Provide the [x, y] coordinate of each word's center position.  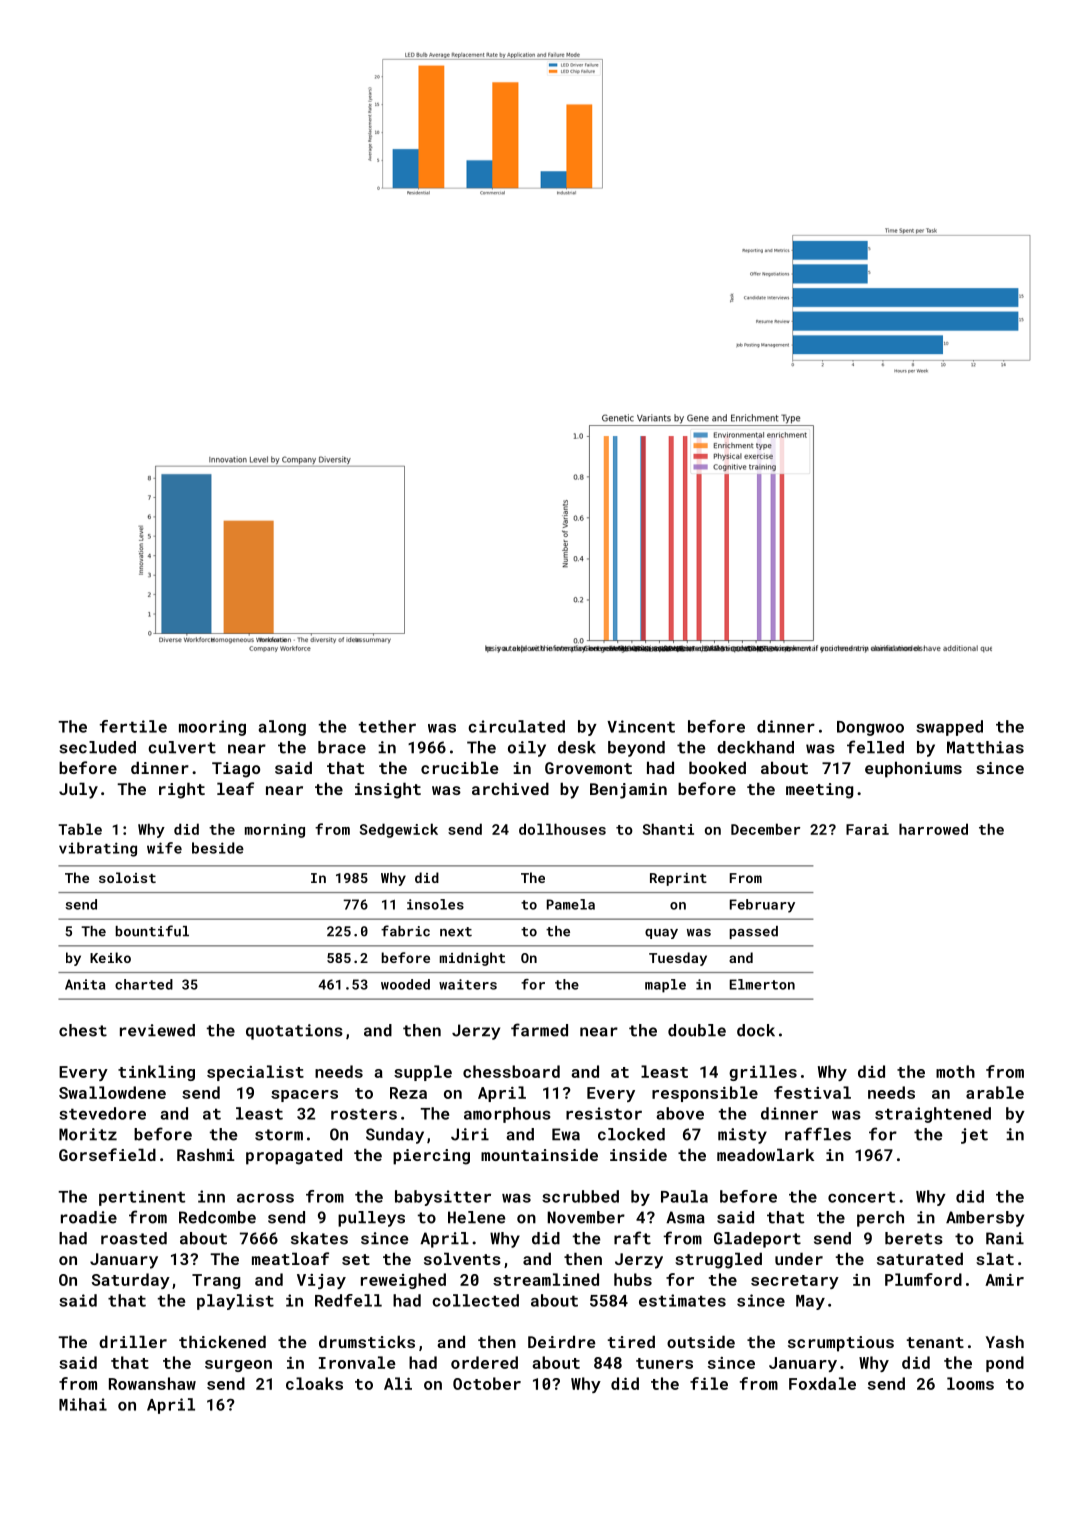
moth [955, 1071]
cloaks [314, 1383]
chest [83, 1030]
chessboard [511, 1071]
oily [527, 749]
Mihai [83, 1404]
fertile [133, 726]
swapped [949, 728]
